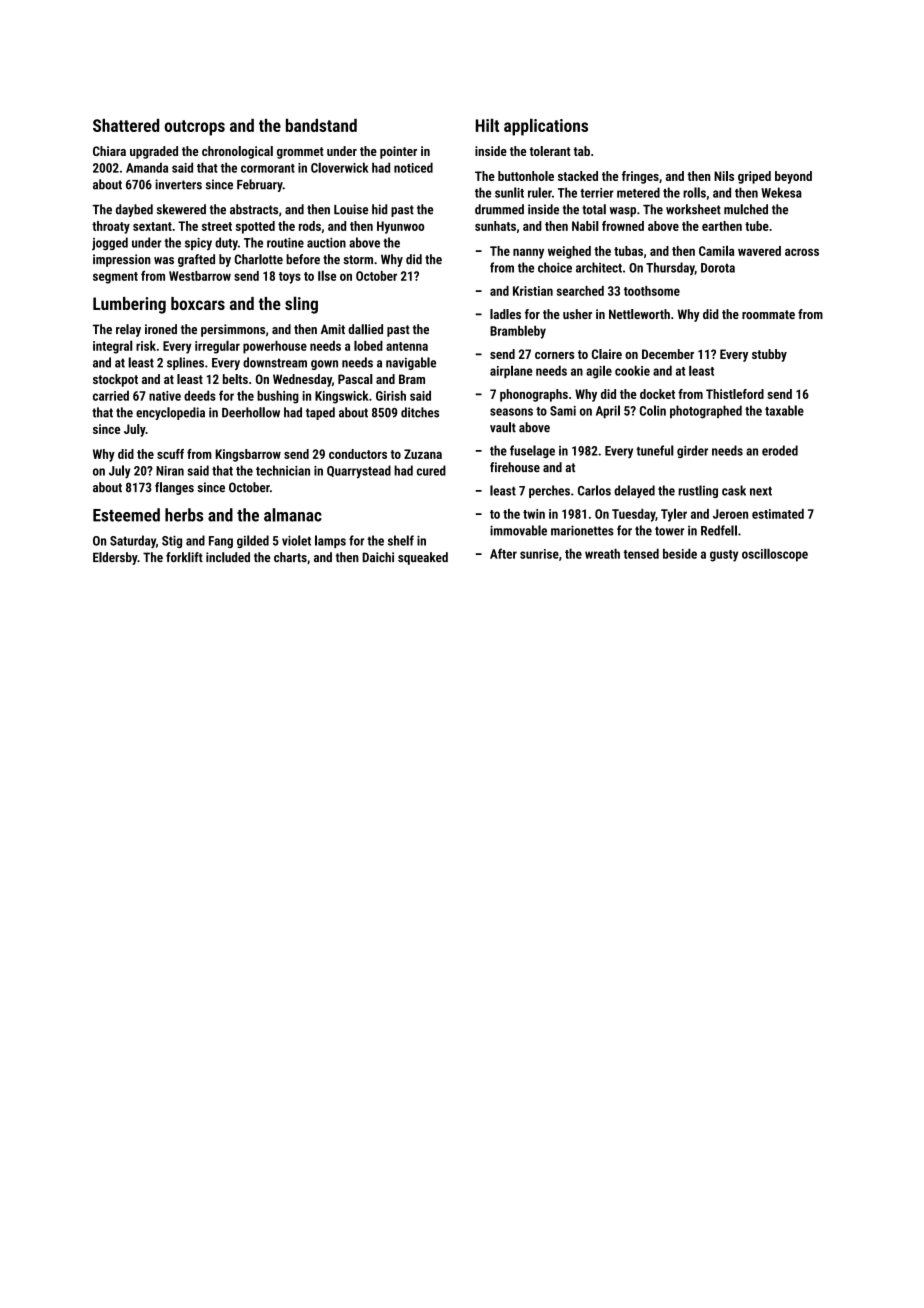 Image resolution: width=924 pixels, height=1308 pixels. What do you see at coordinates (290, 557) in the screenshot?
I see `charts` at bounding box center [290, 557].
